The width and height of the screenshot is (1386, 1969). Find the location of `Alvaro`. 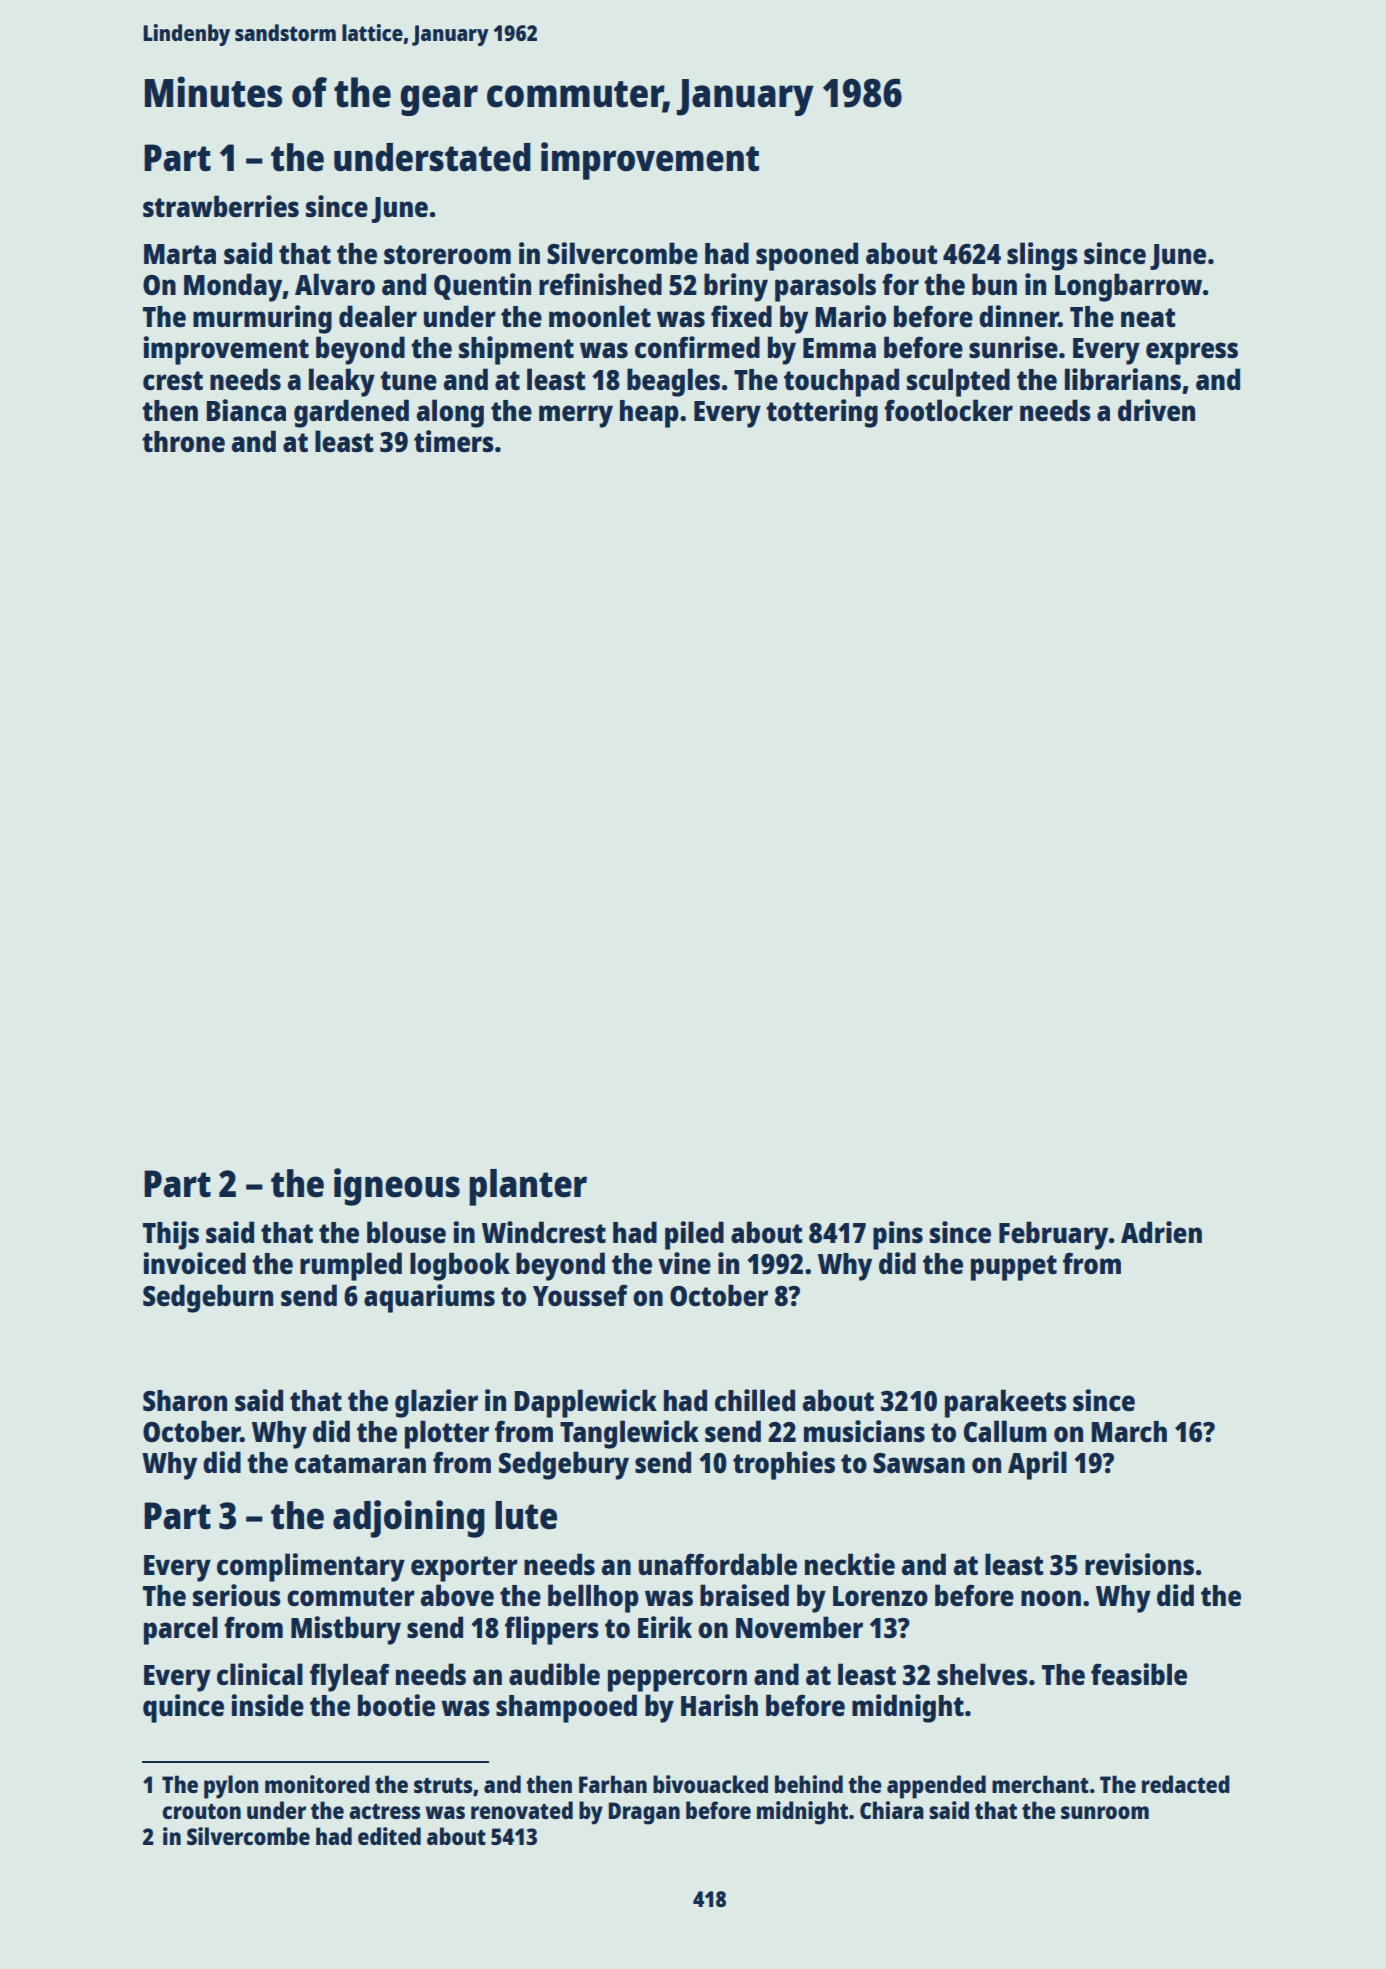

Alvaro is located at coordinates (335, 284).
